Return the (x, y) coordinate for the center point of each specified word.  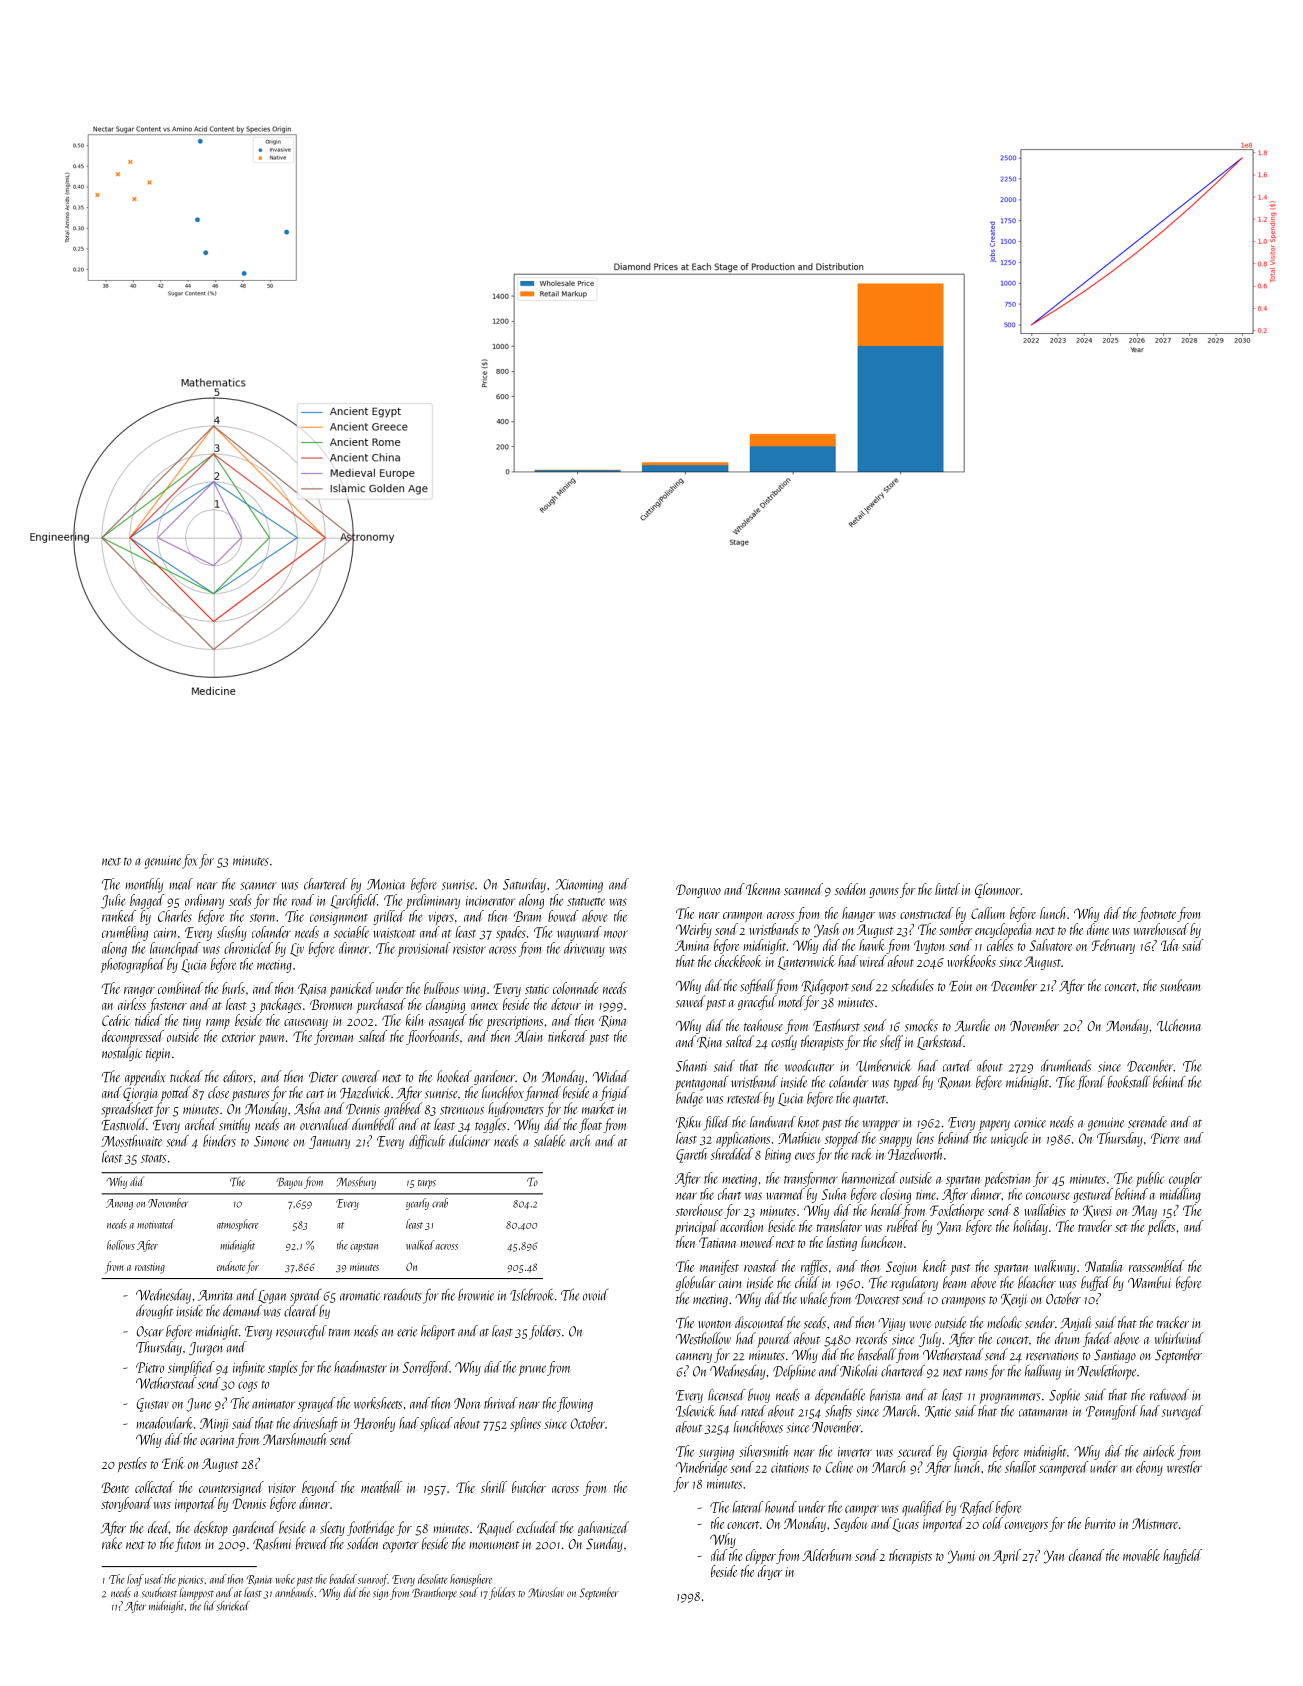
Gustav (153, 1405)
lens (925, 1138)
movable (1141, 1555)
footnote (1157, 914)
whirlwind (1179, 1338)
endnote (231, 1266)
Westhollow (703, 1338)
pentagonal (701, 1083)
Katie (938, 1412)
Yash (826, 930)
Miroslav (546, 1592)
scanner (258, 886)
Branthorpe (434, 1593)
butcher (529, 1487)
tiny (192, 1022)
